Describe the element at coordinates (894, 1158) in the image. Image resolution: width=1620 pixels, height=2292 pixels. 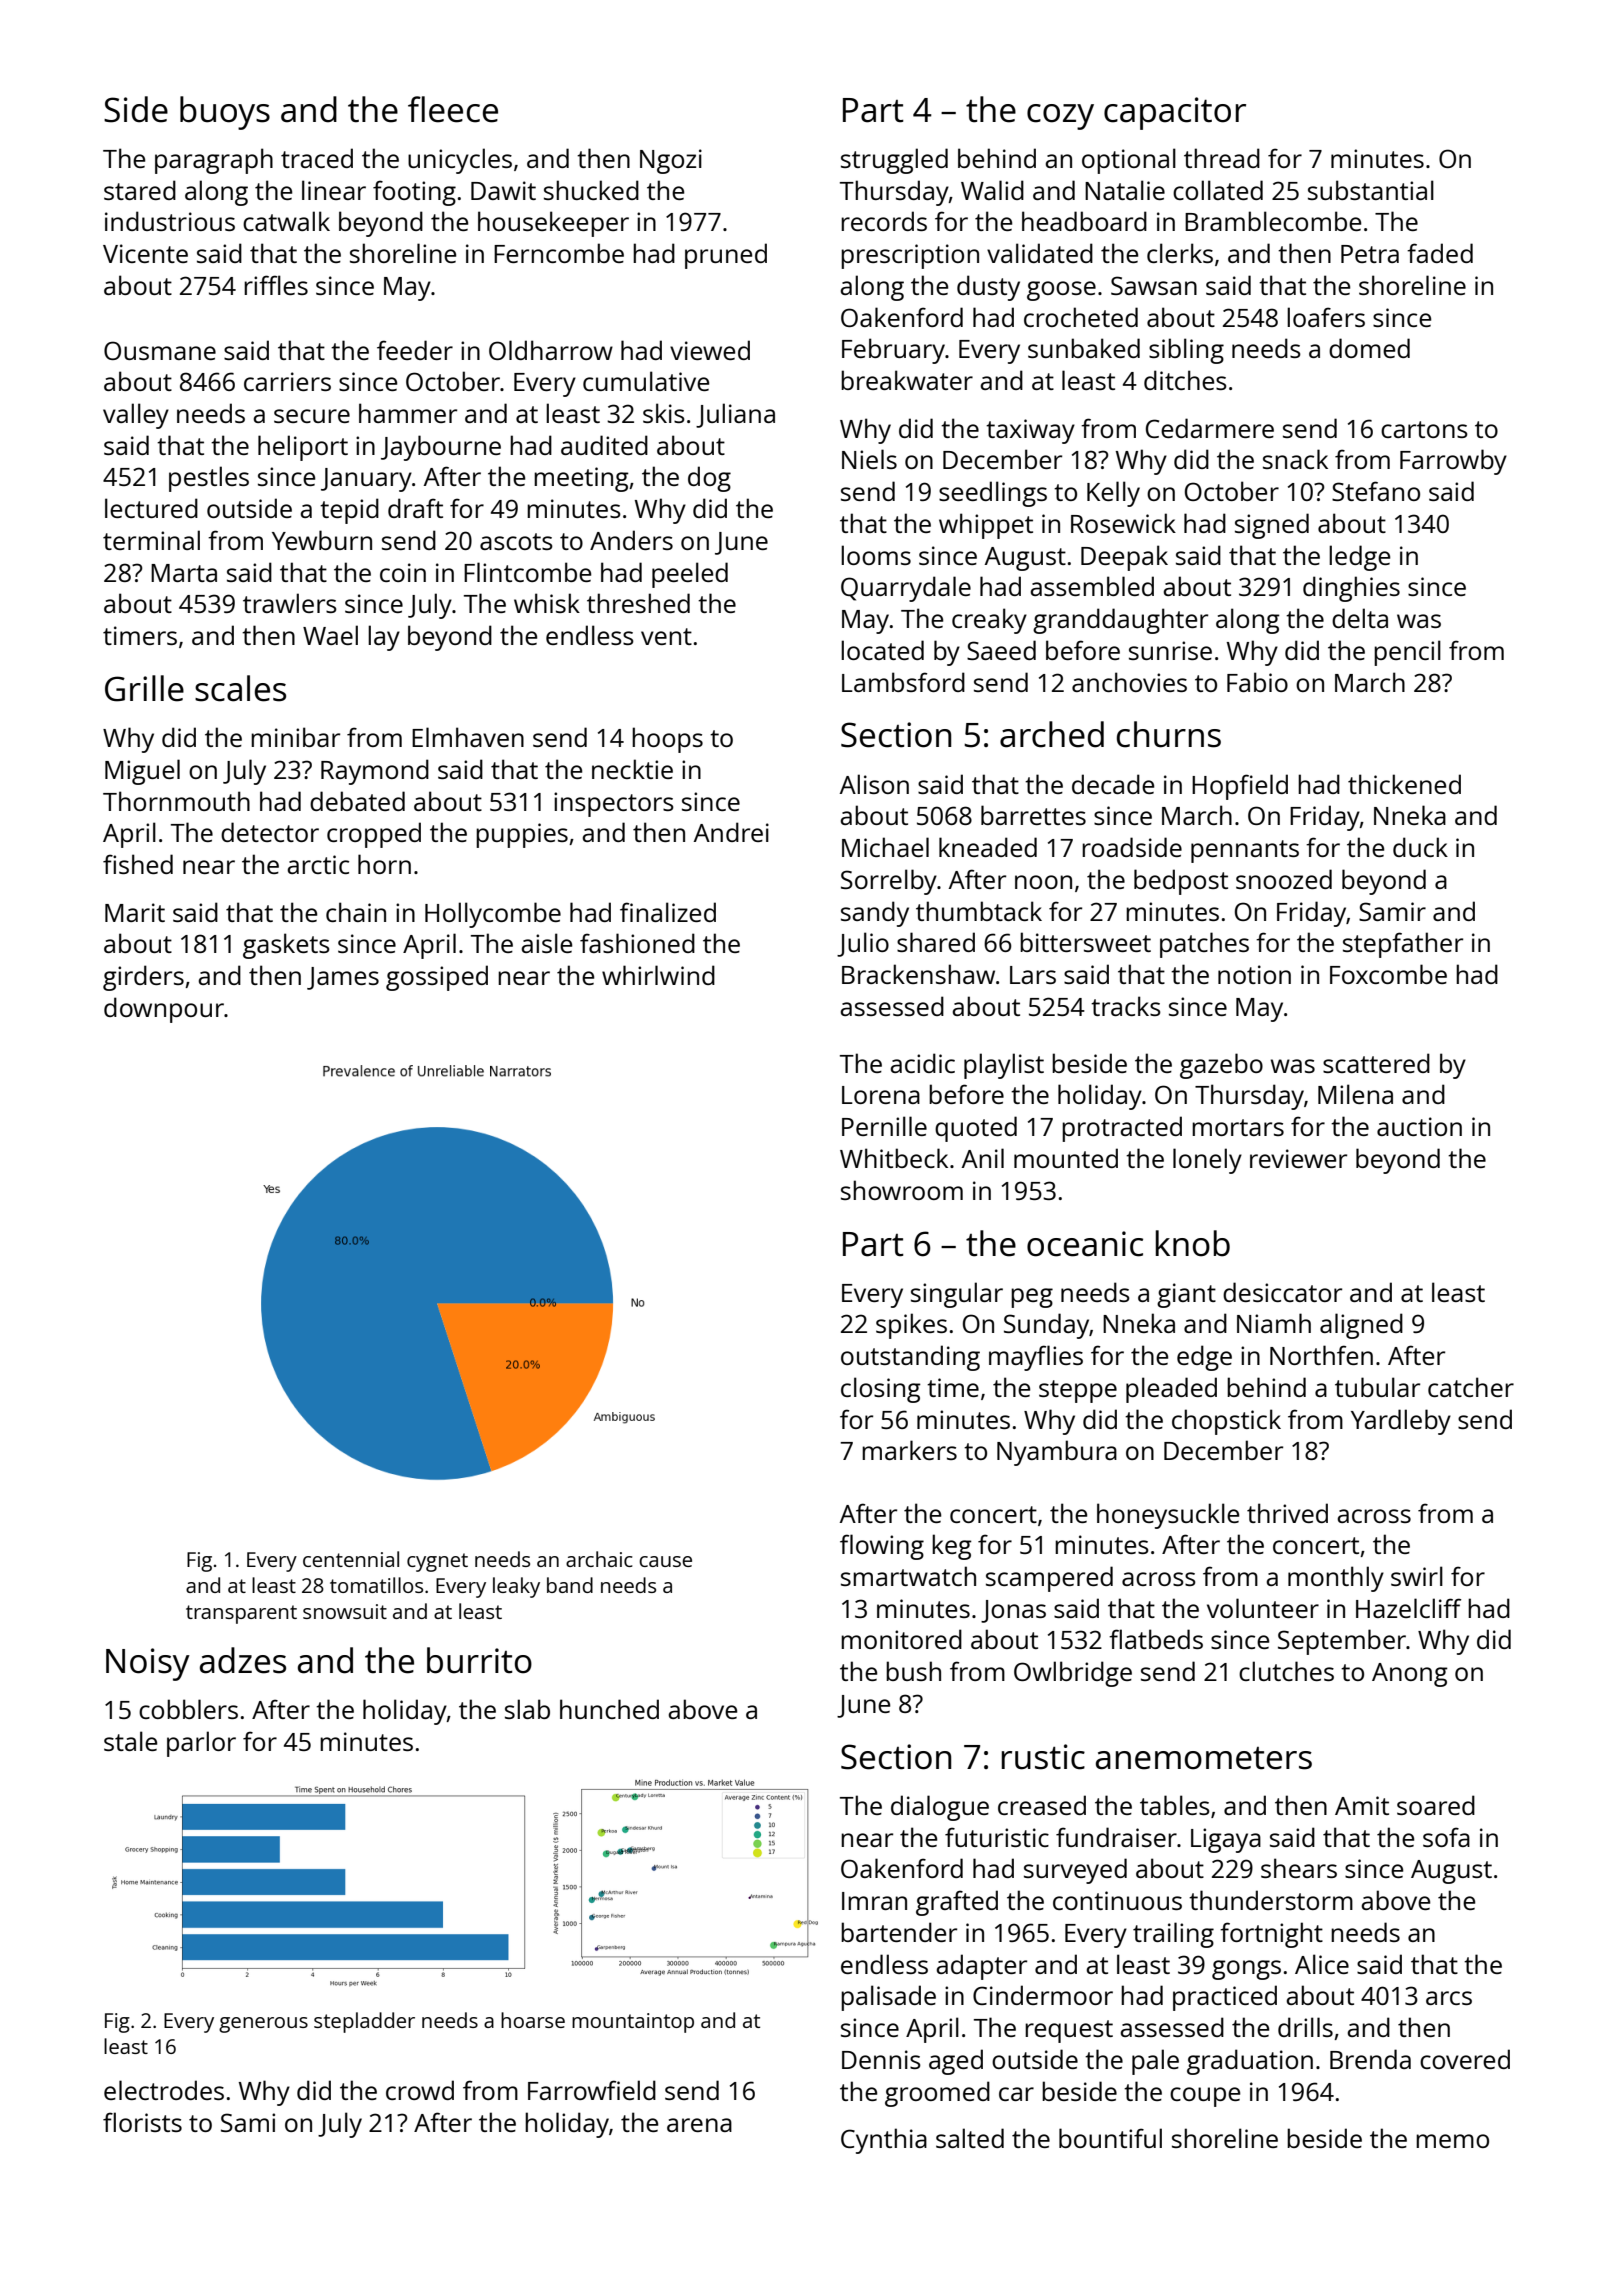
I see `Whitbeck` at that location.
